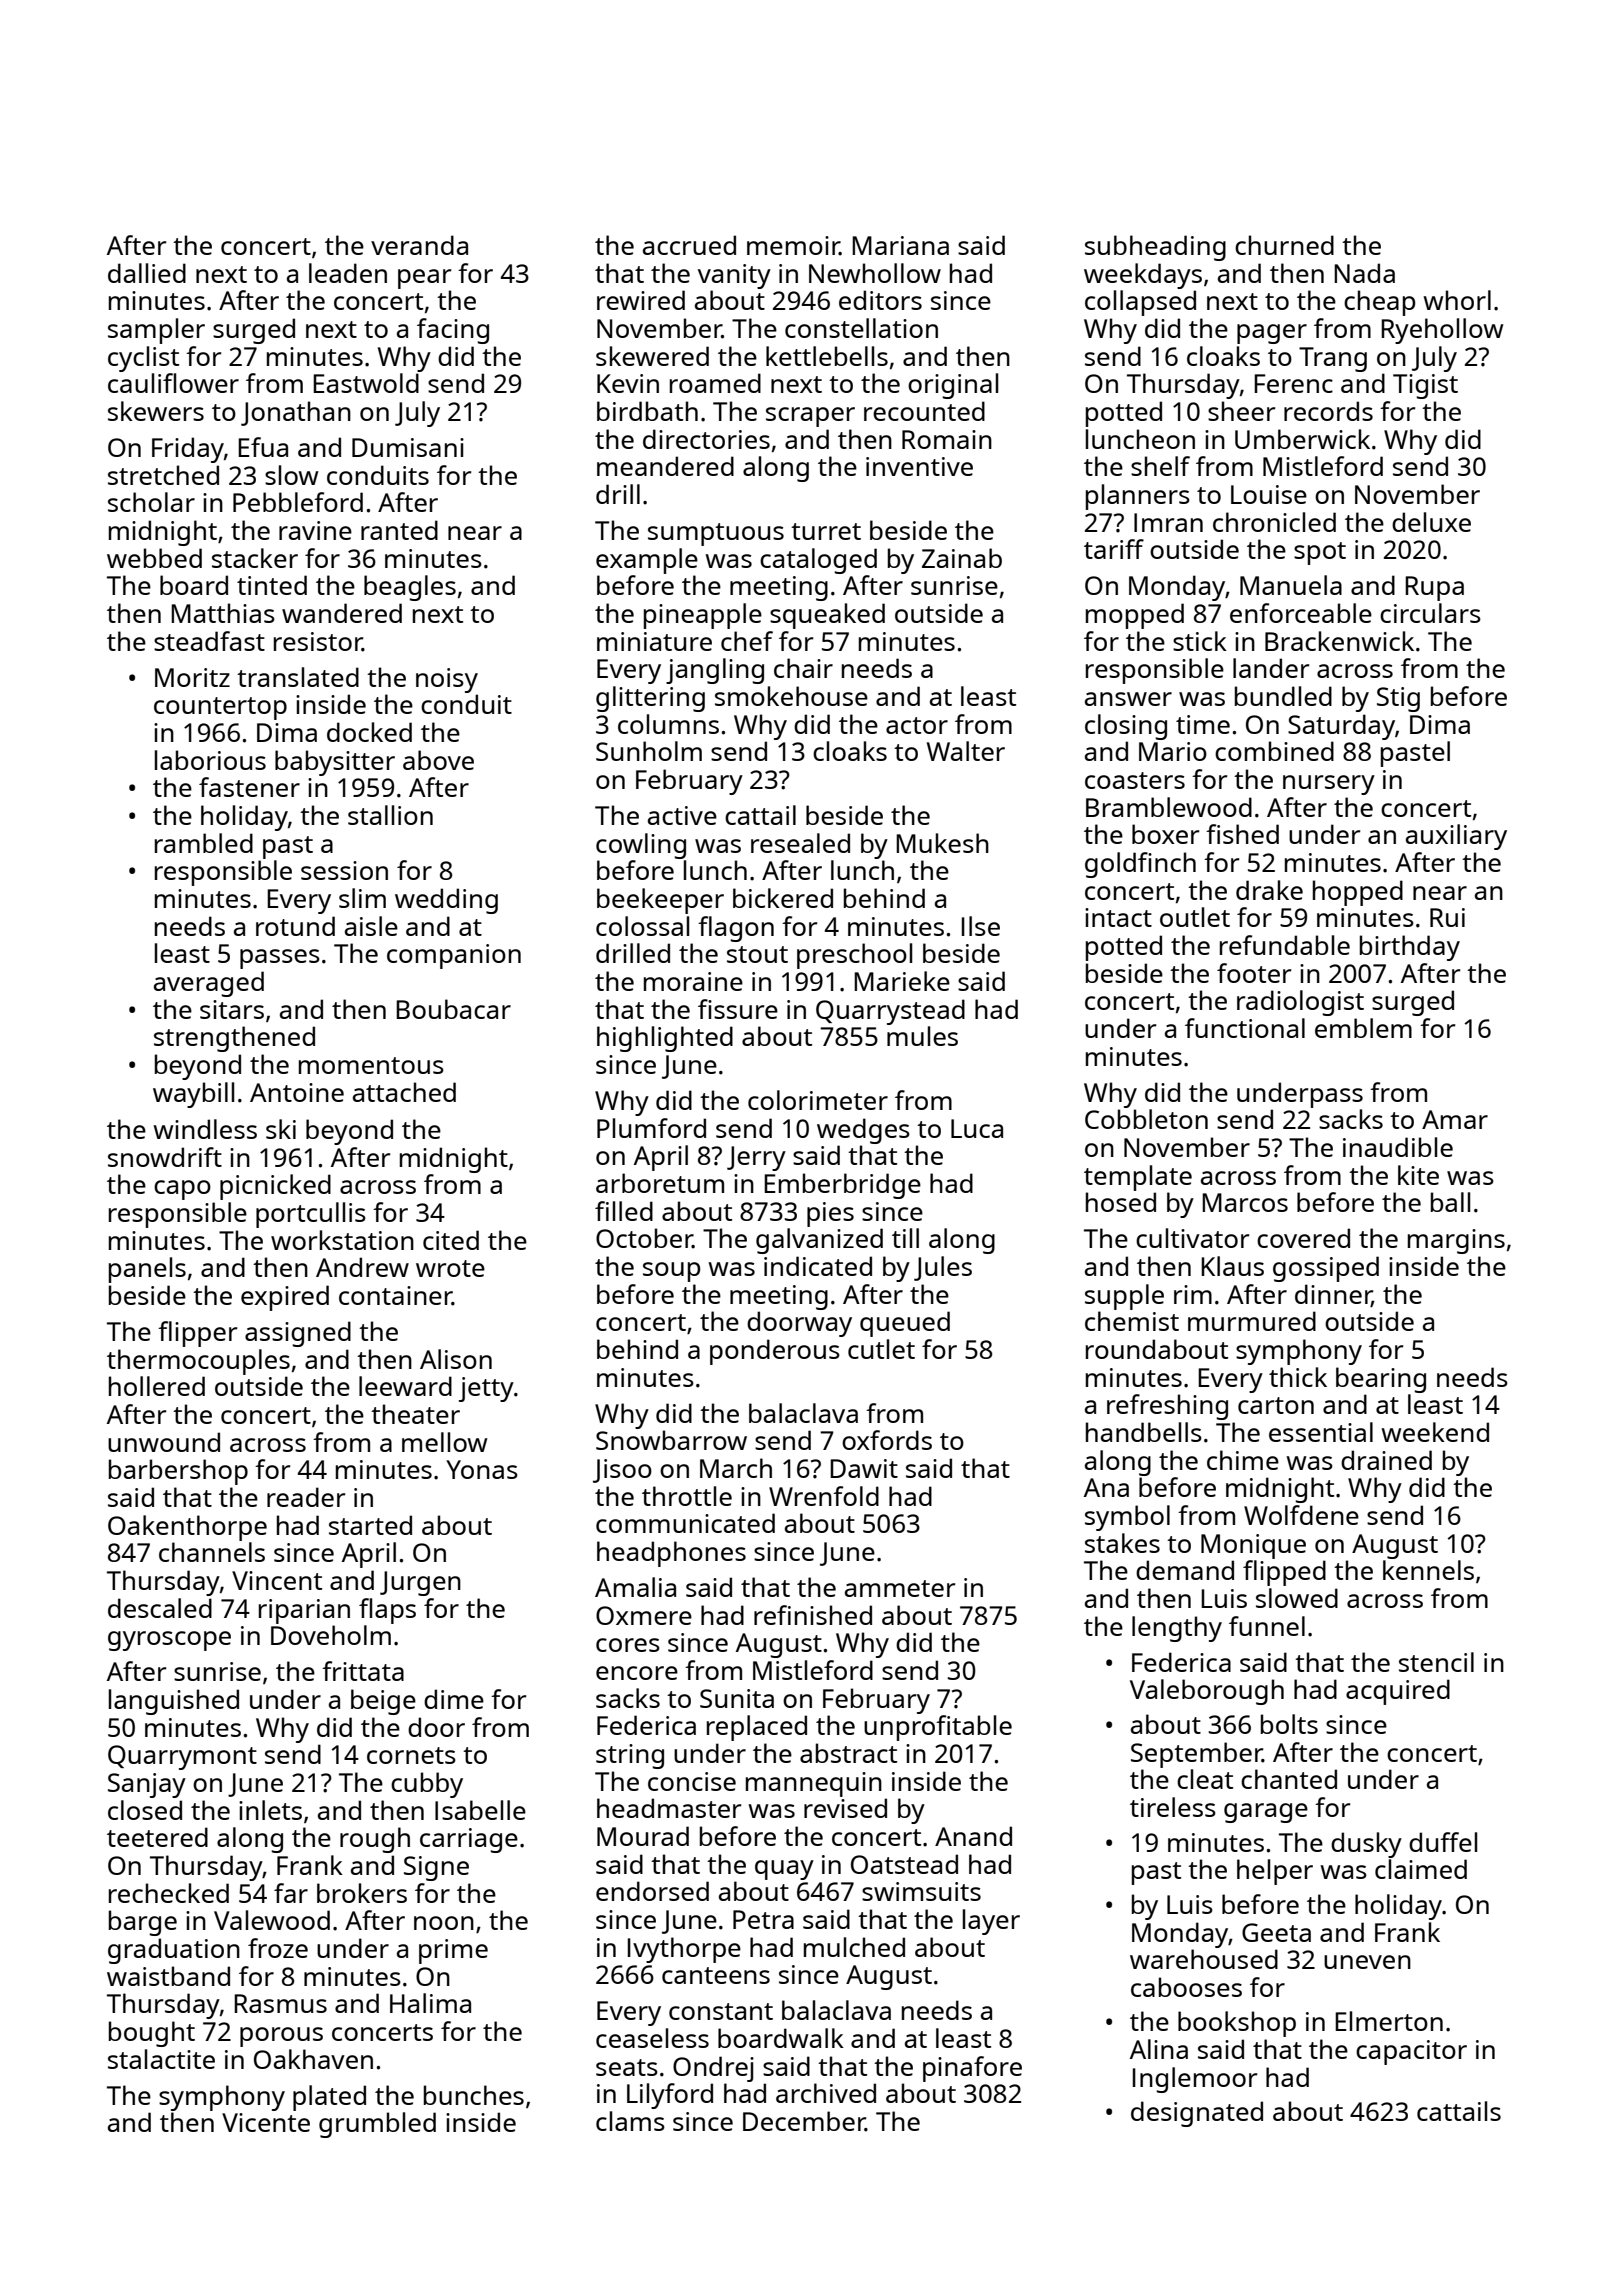 The height and width of the image is (2292, 1620). I want to click on soup, so click(671, 1272).
